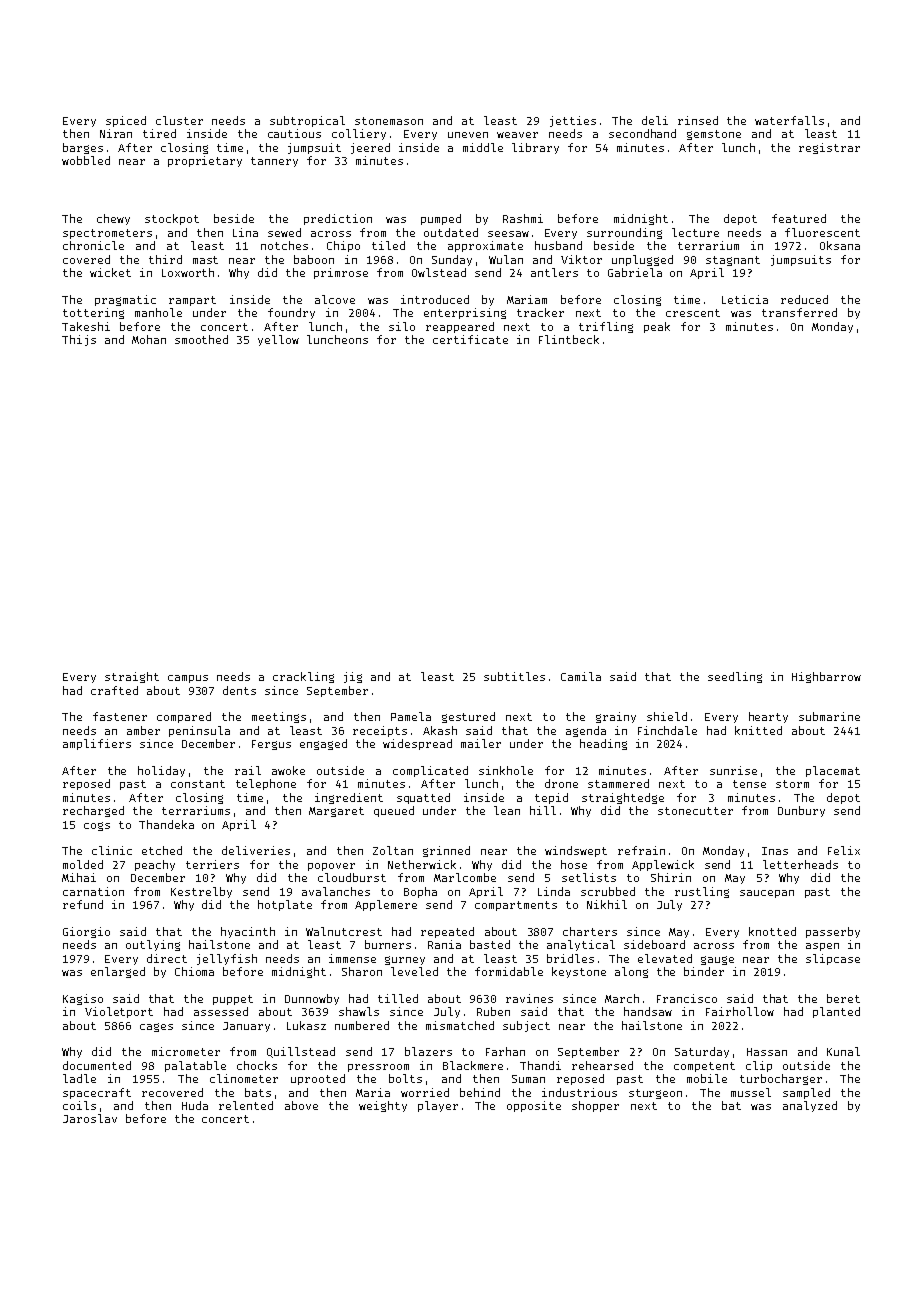 This image has width=924, height=1308. Describe the element at coordinates (195, 1105) in the image. I see `Huda` at that location.
